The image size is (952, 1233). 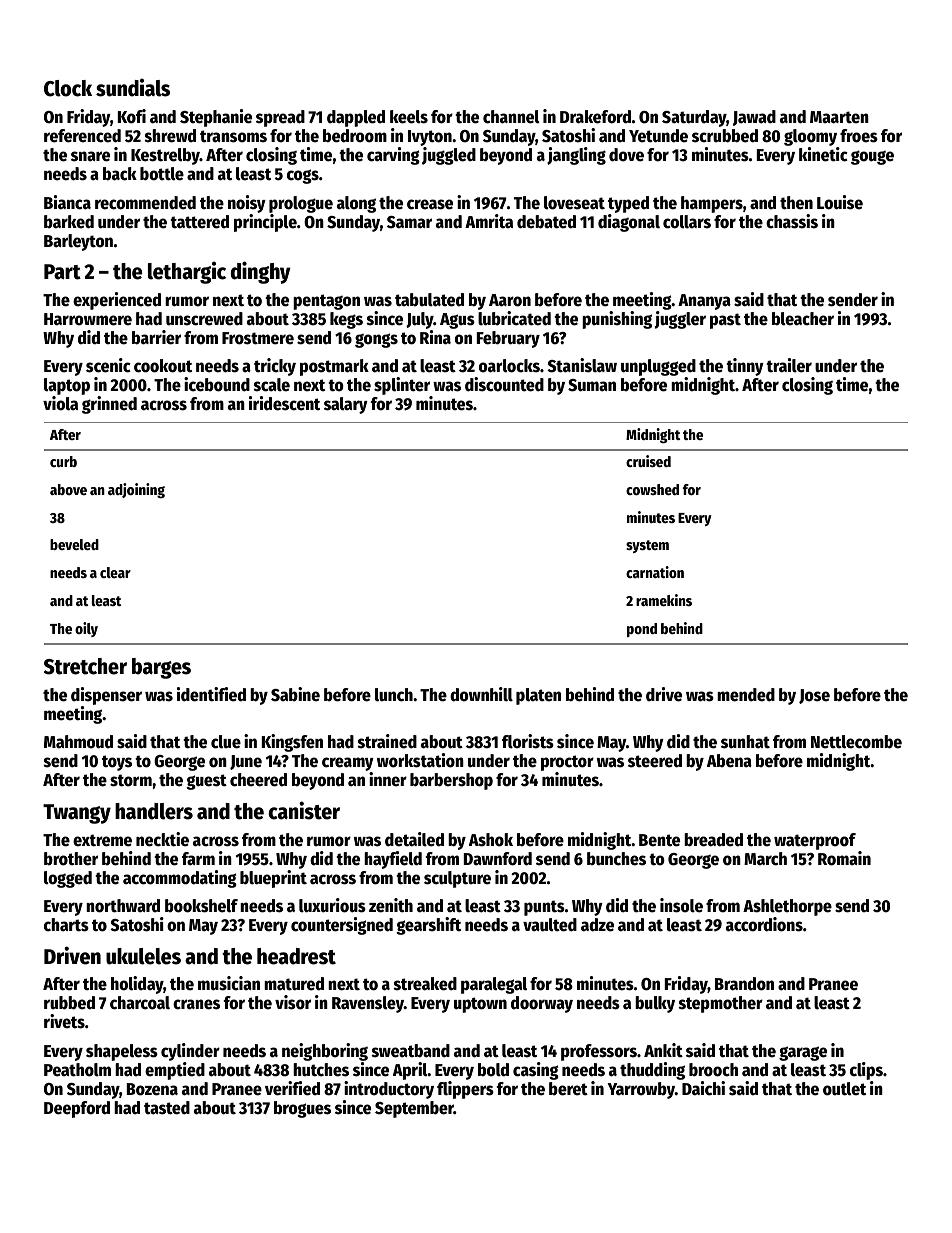 I want to click on Brandon, so click(x=744, y=984).
